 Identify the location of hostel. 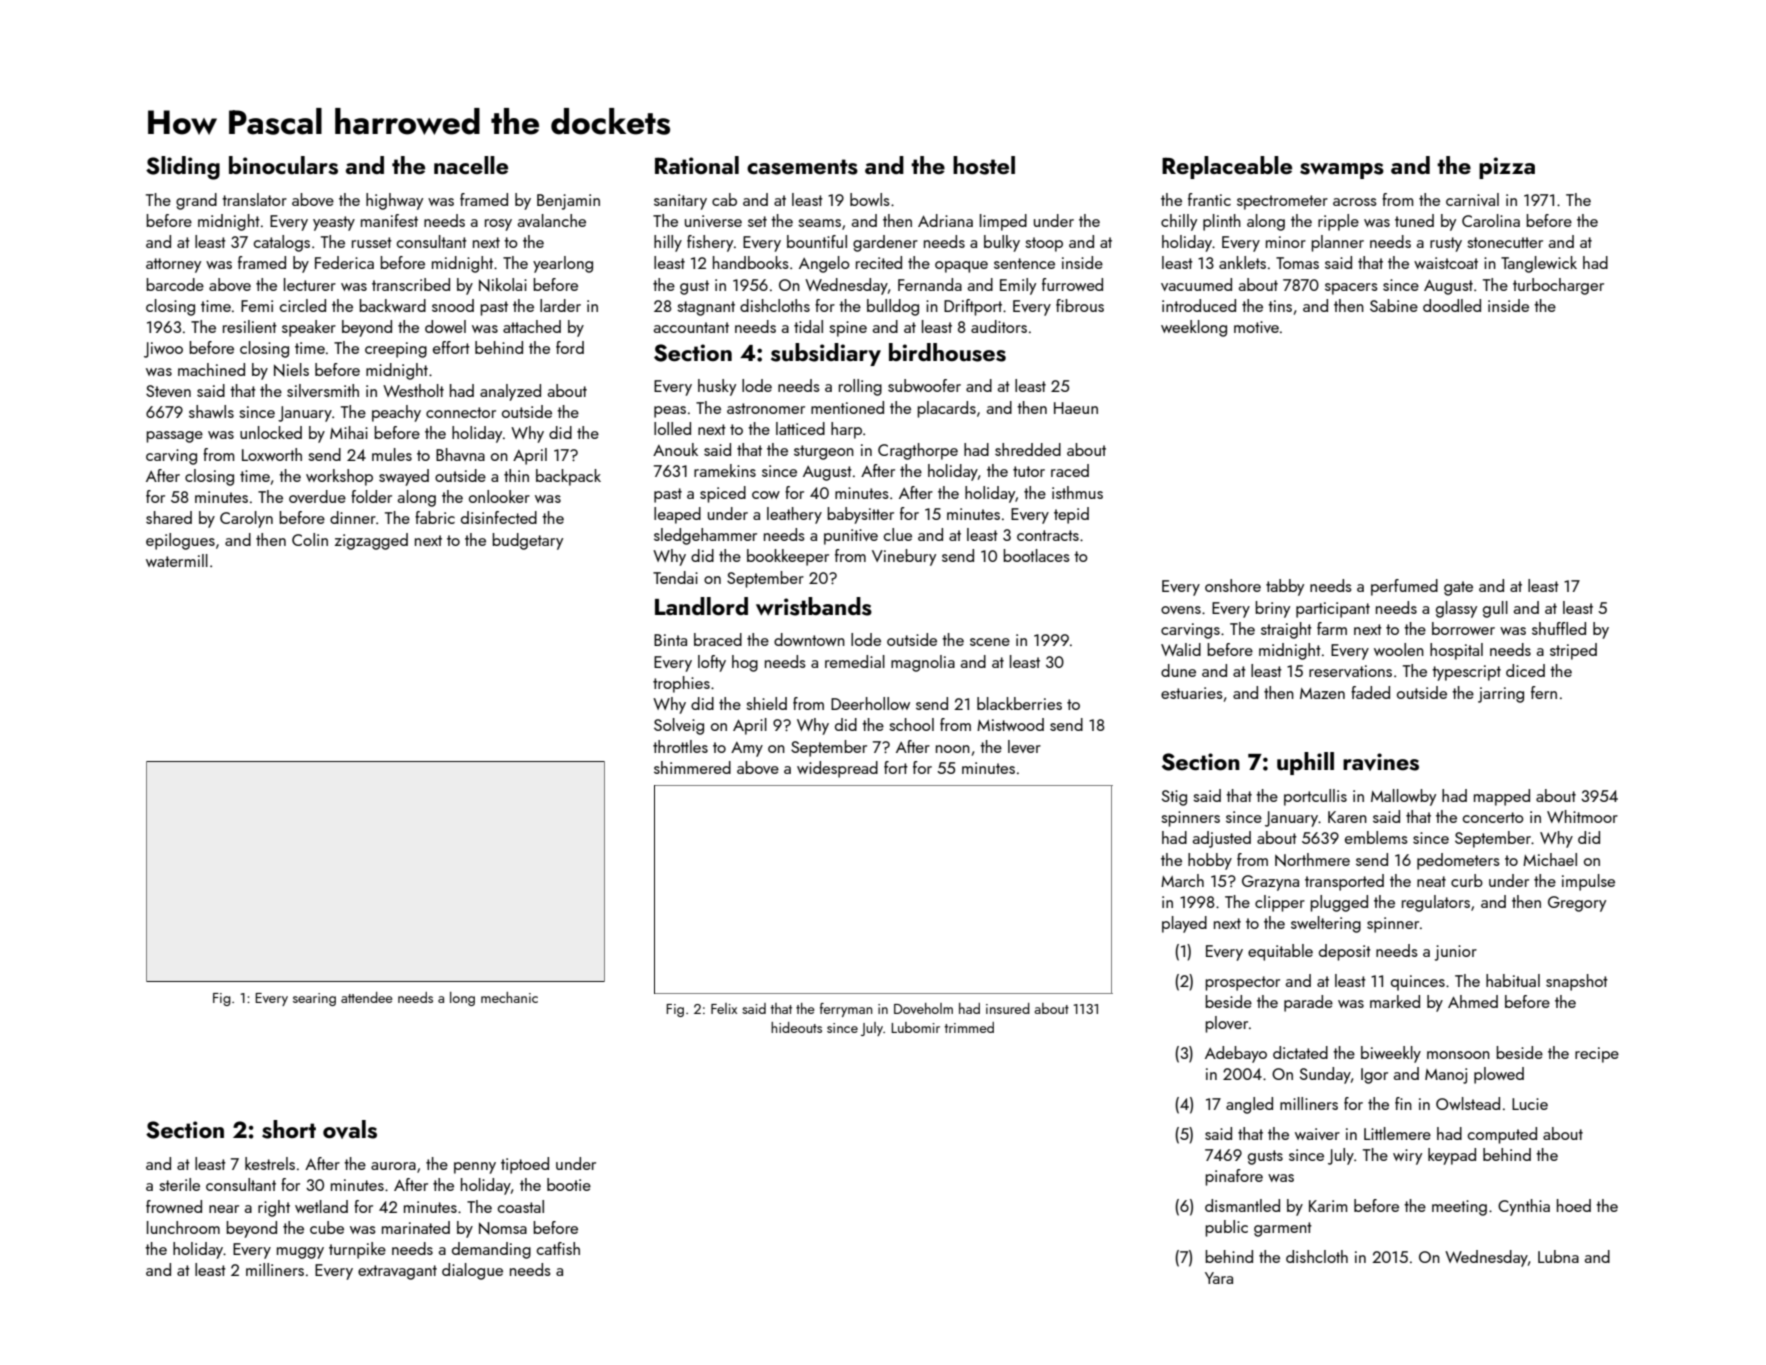
(984, 165).
